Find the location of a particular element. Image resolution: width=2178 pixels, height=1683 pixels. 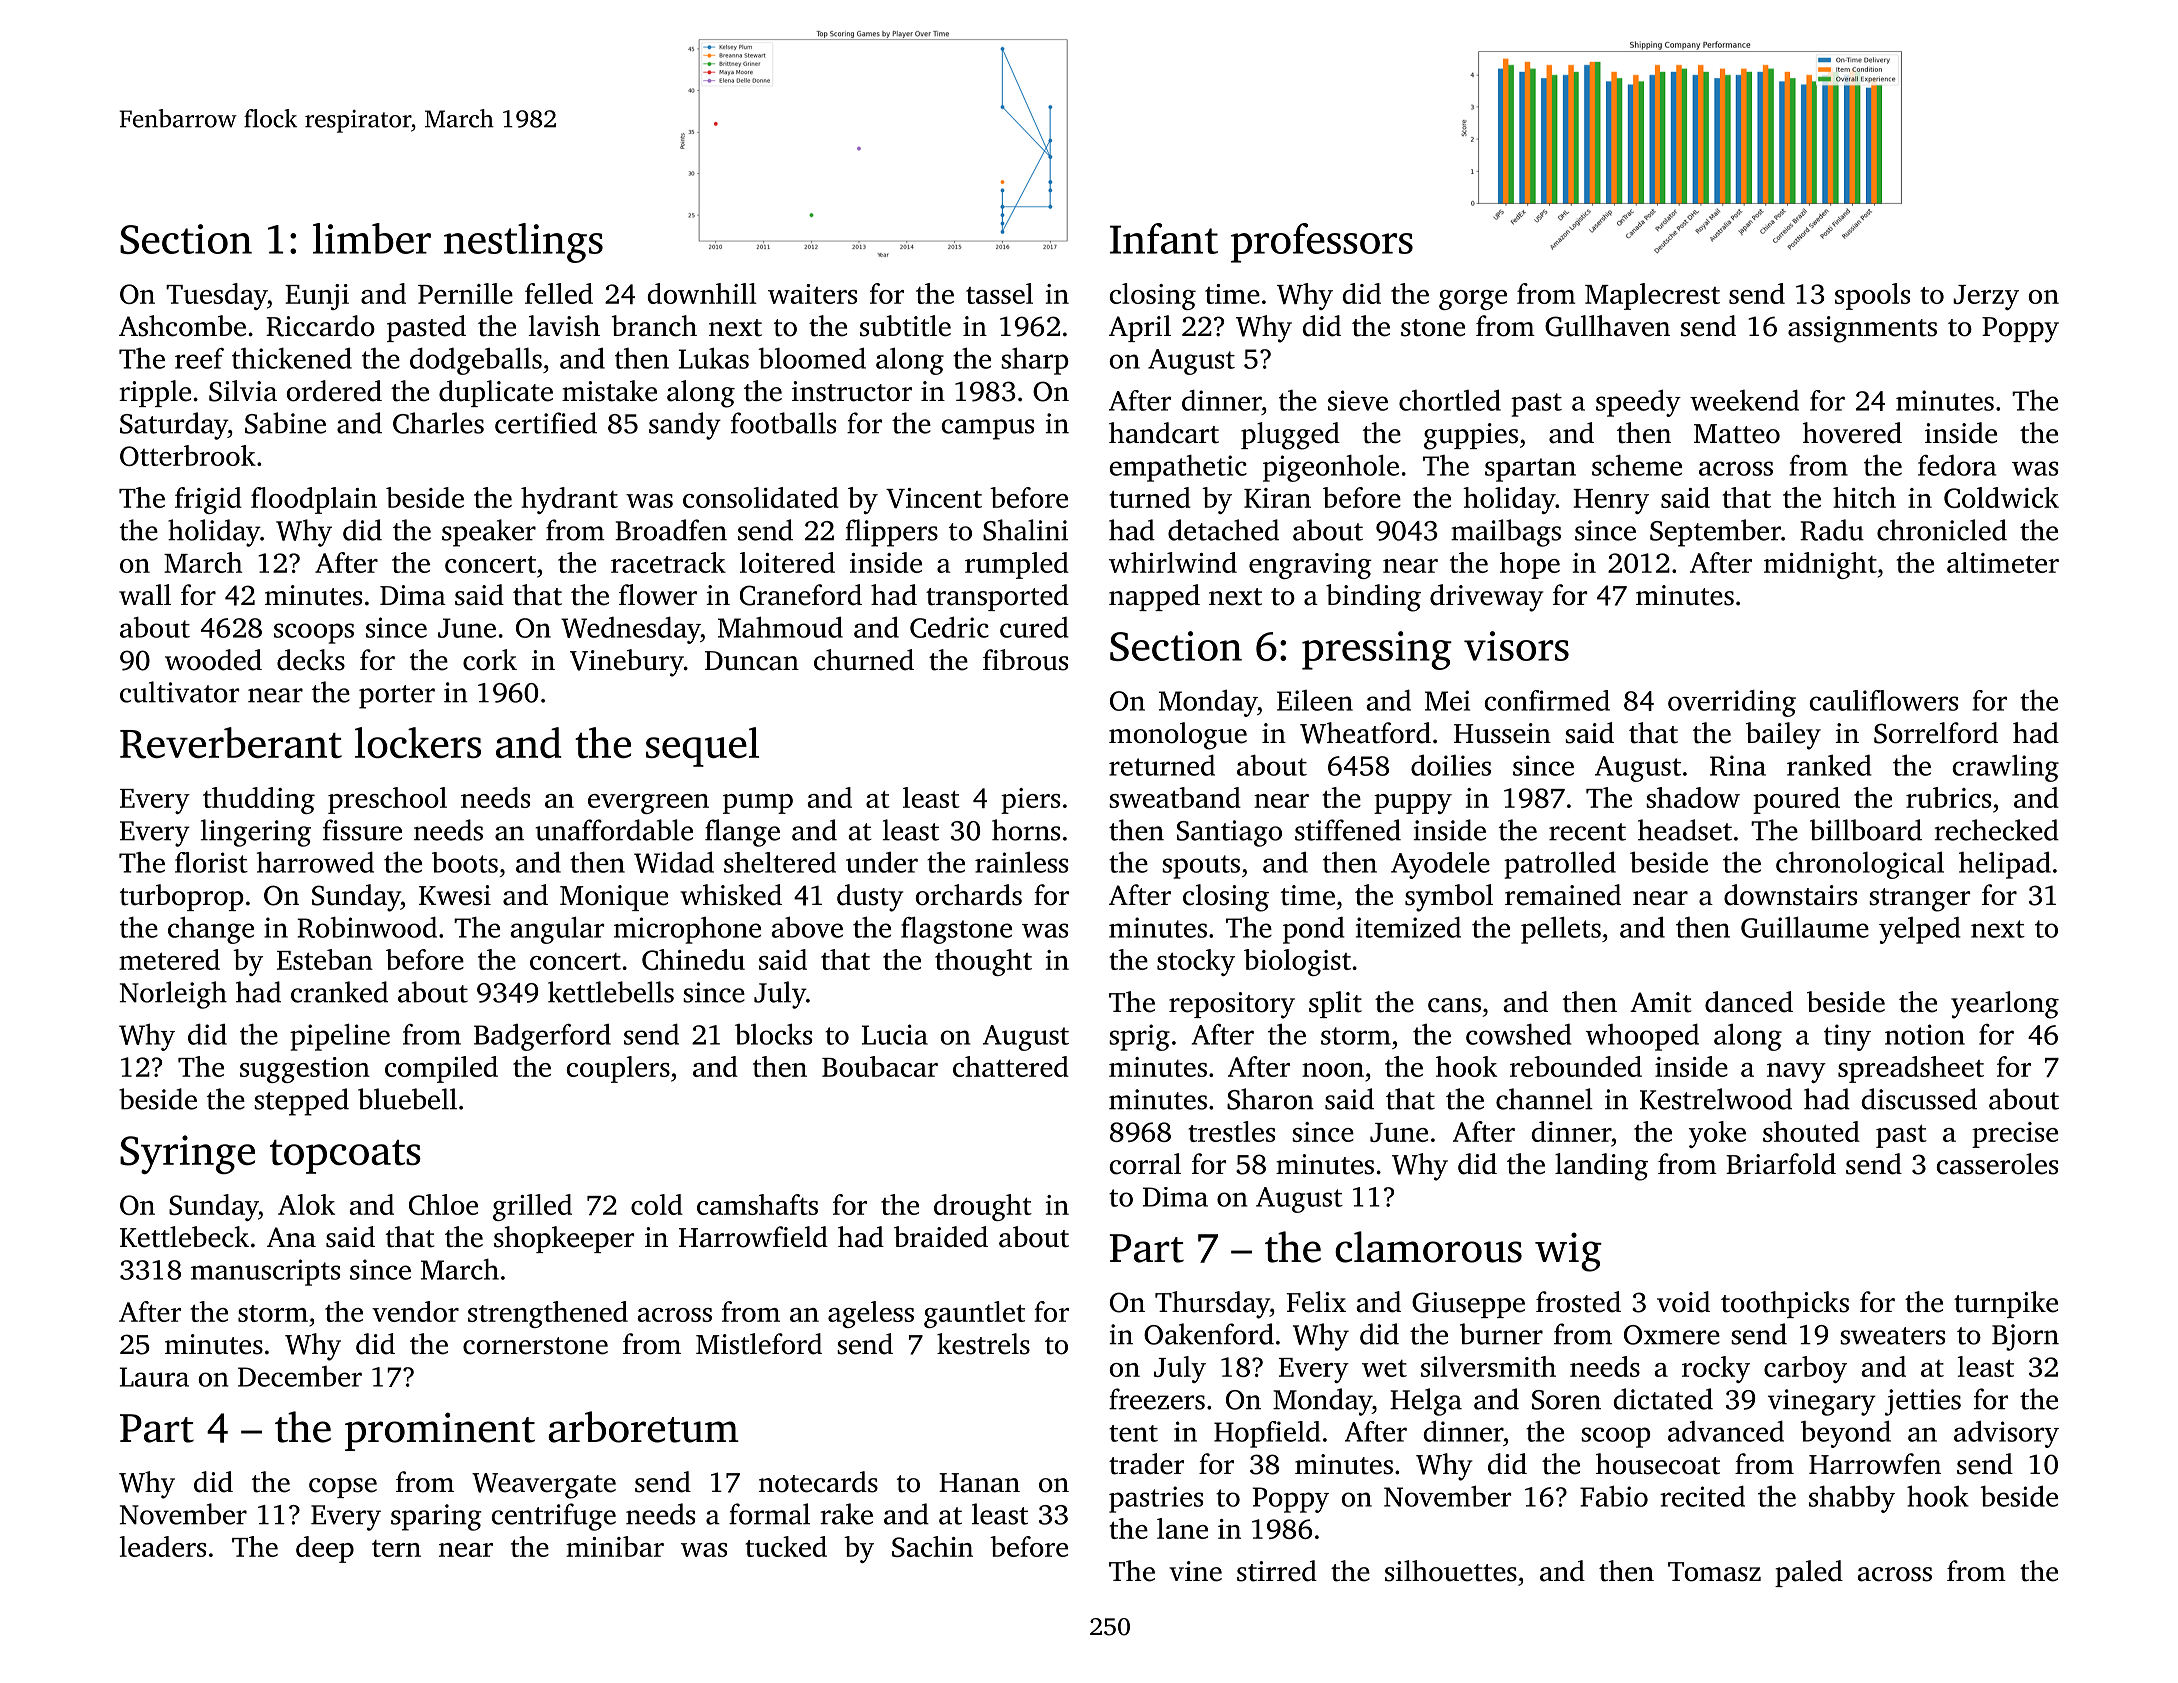

vendor is located at coordinates (415, 1311).
